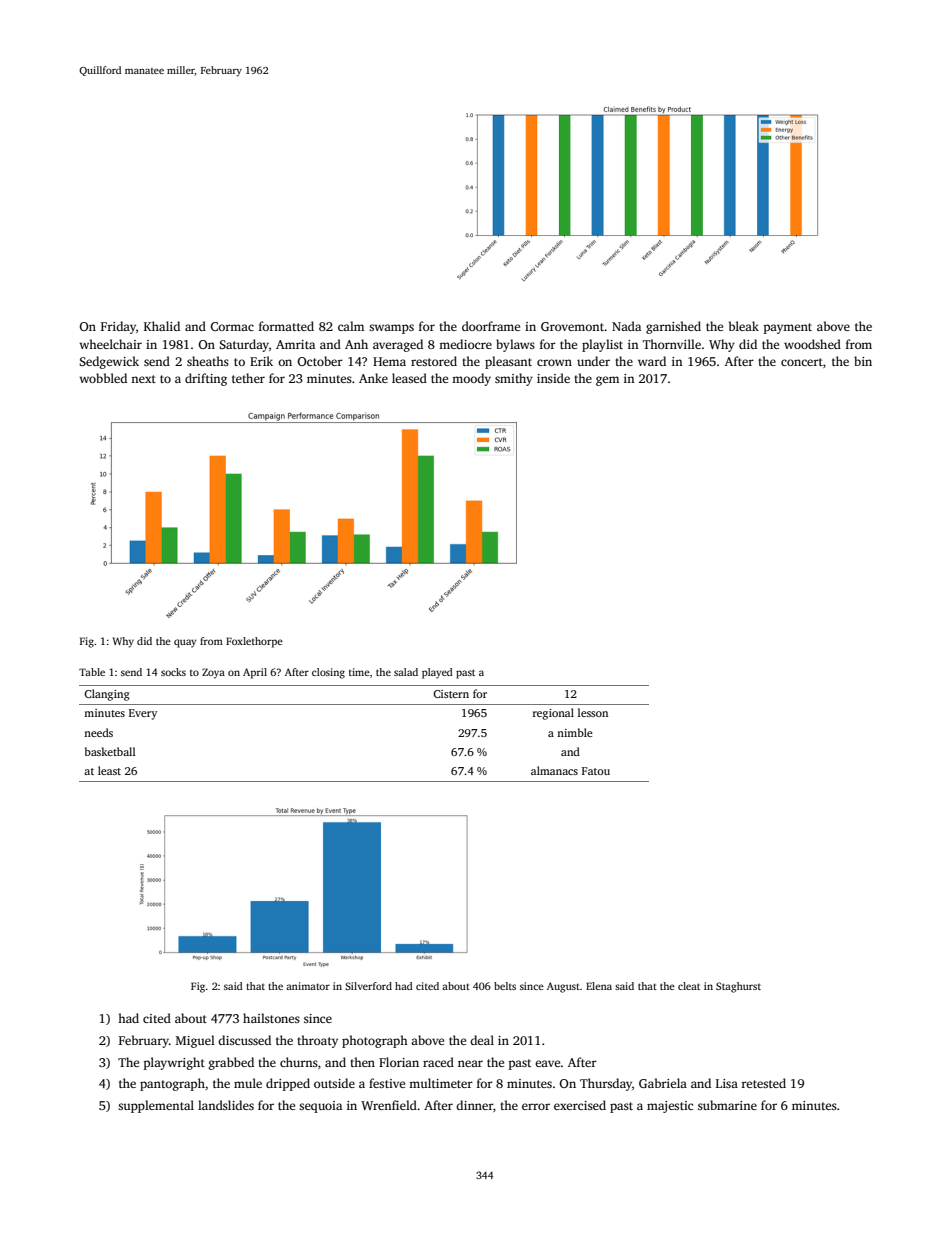 The image size is (952, 1233). I want to click on drifting, so click(206, 379).
